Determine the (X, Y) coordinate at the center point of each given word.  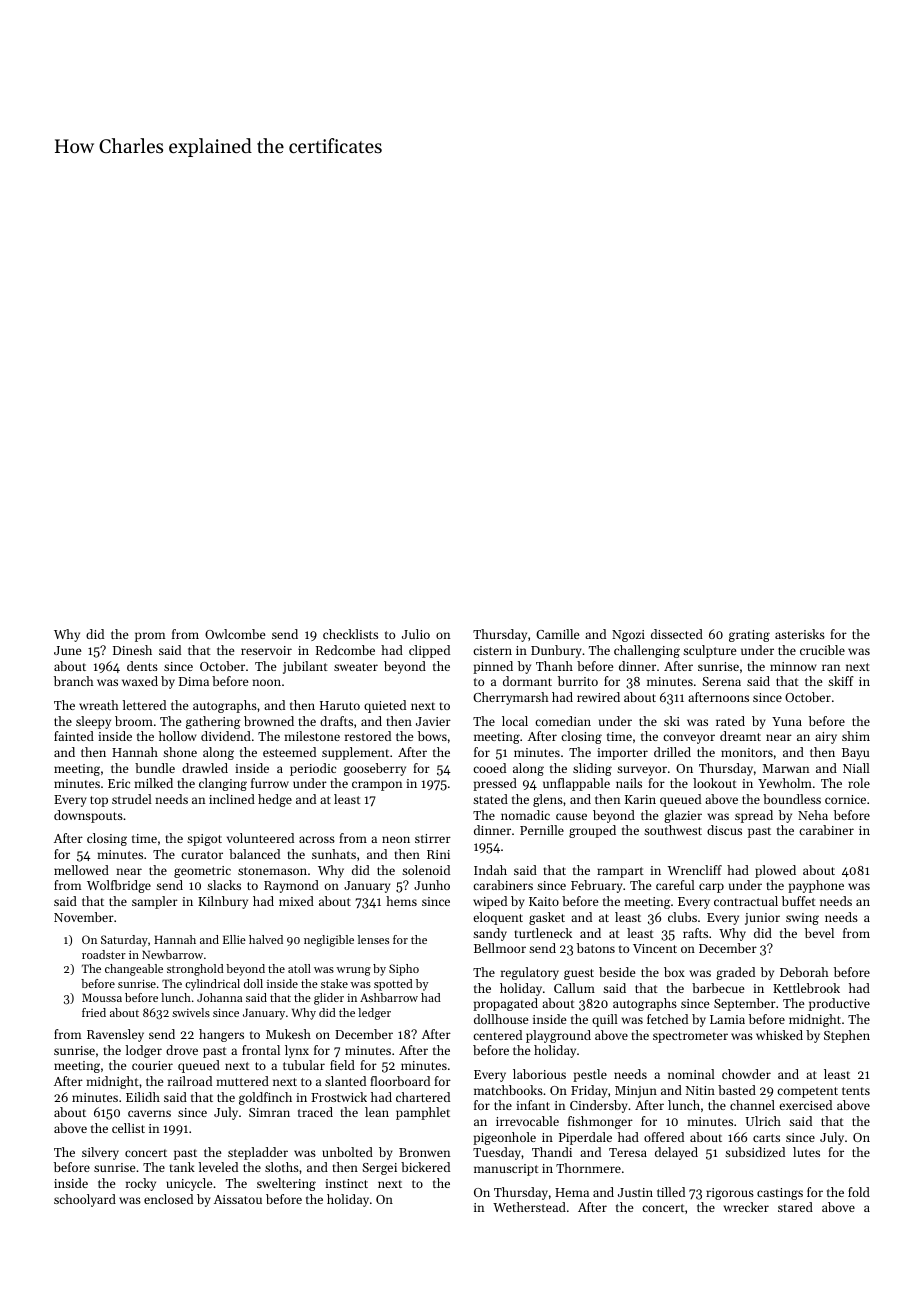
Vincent (655, 948)
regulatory (530, 973)
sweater (356, 667)
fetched (667, 1019)
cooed (489, 768)
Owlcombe (235, 634)
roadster (104, 954)
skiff (841, 681)
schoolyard (85, 1200)
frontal (261, 1050)
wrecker (746, 1207)
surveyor (642, 771)
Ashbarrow (389, 997)
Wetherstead (529, 1207)
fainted (74, 736)
